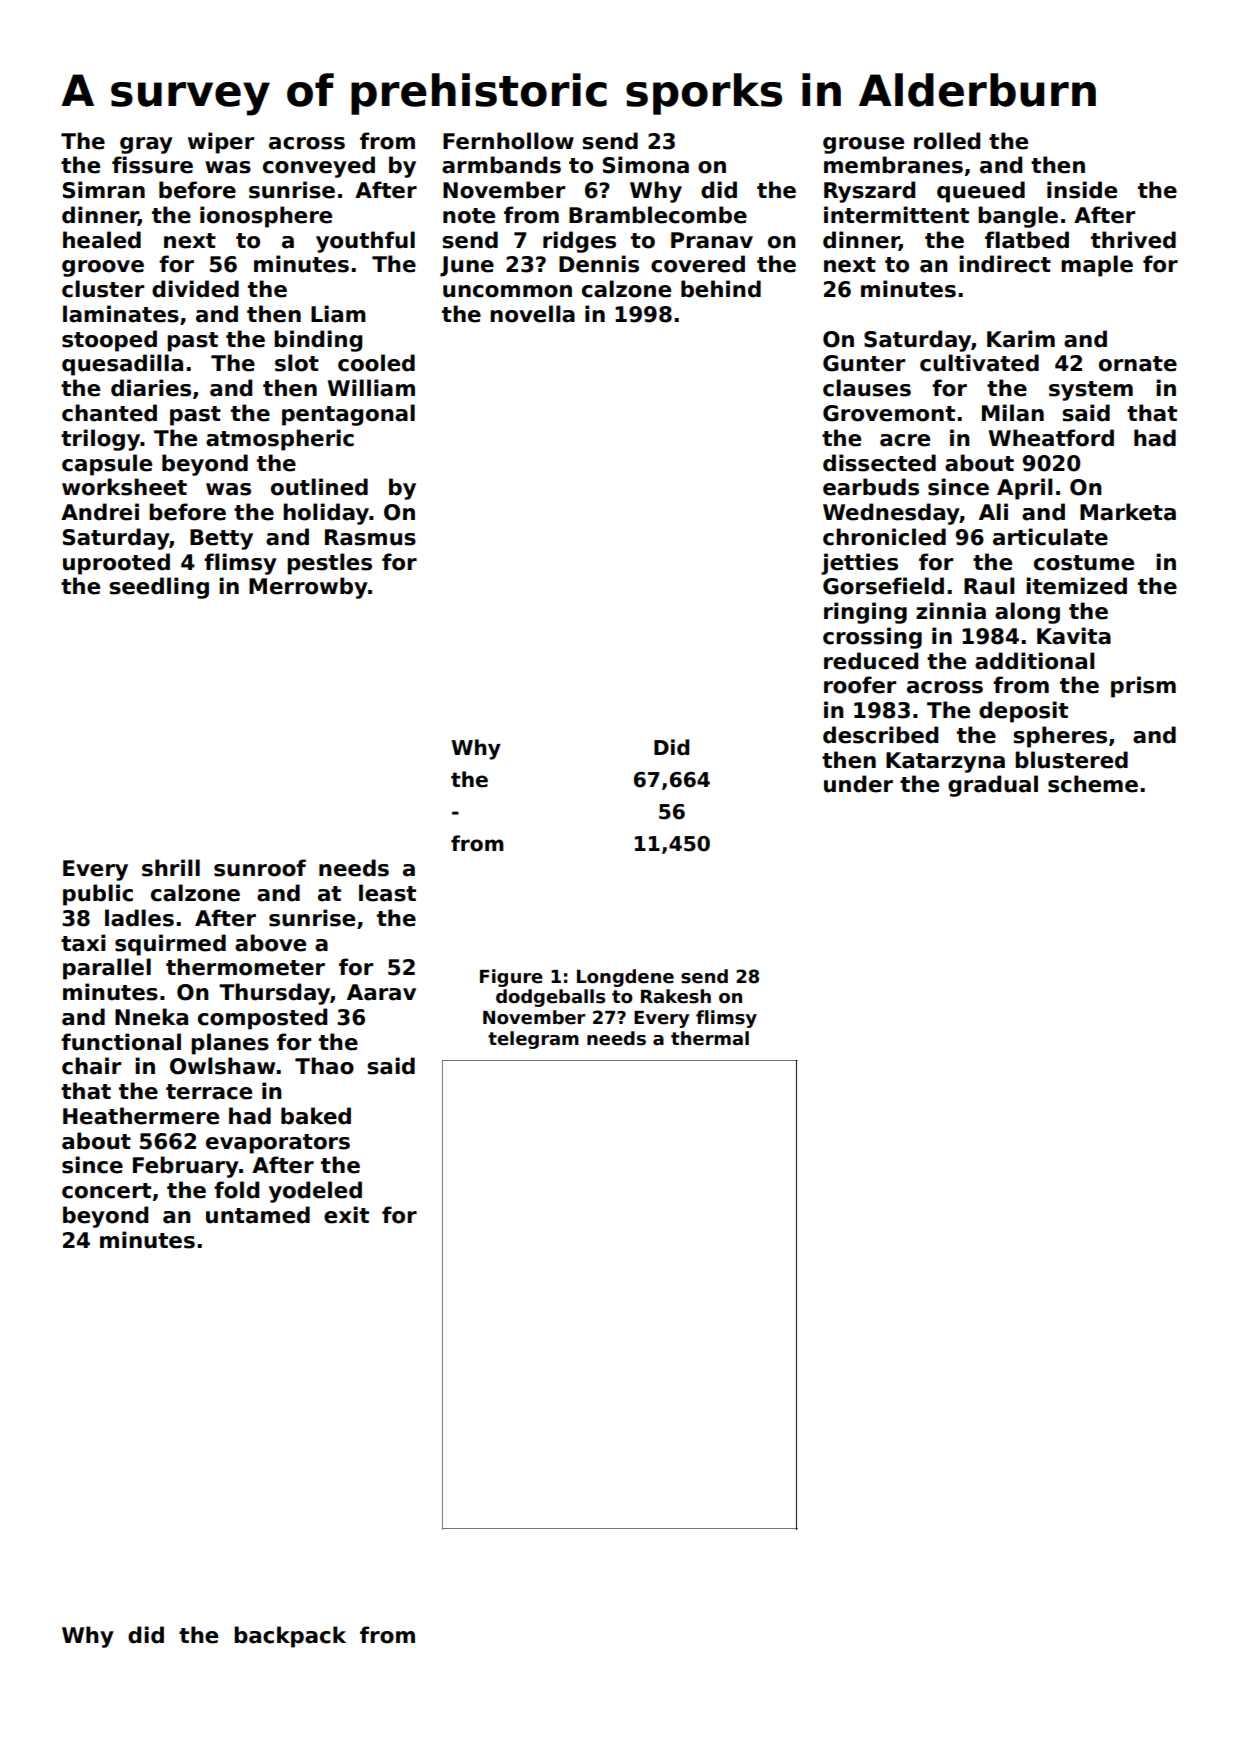 This page has height=1753, width=1239. Describe the element at coordinates (290, 1637) in the page. I see `backpack` at that location.
